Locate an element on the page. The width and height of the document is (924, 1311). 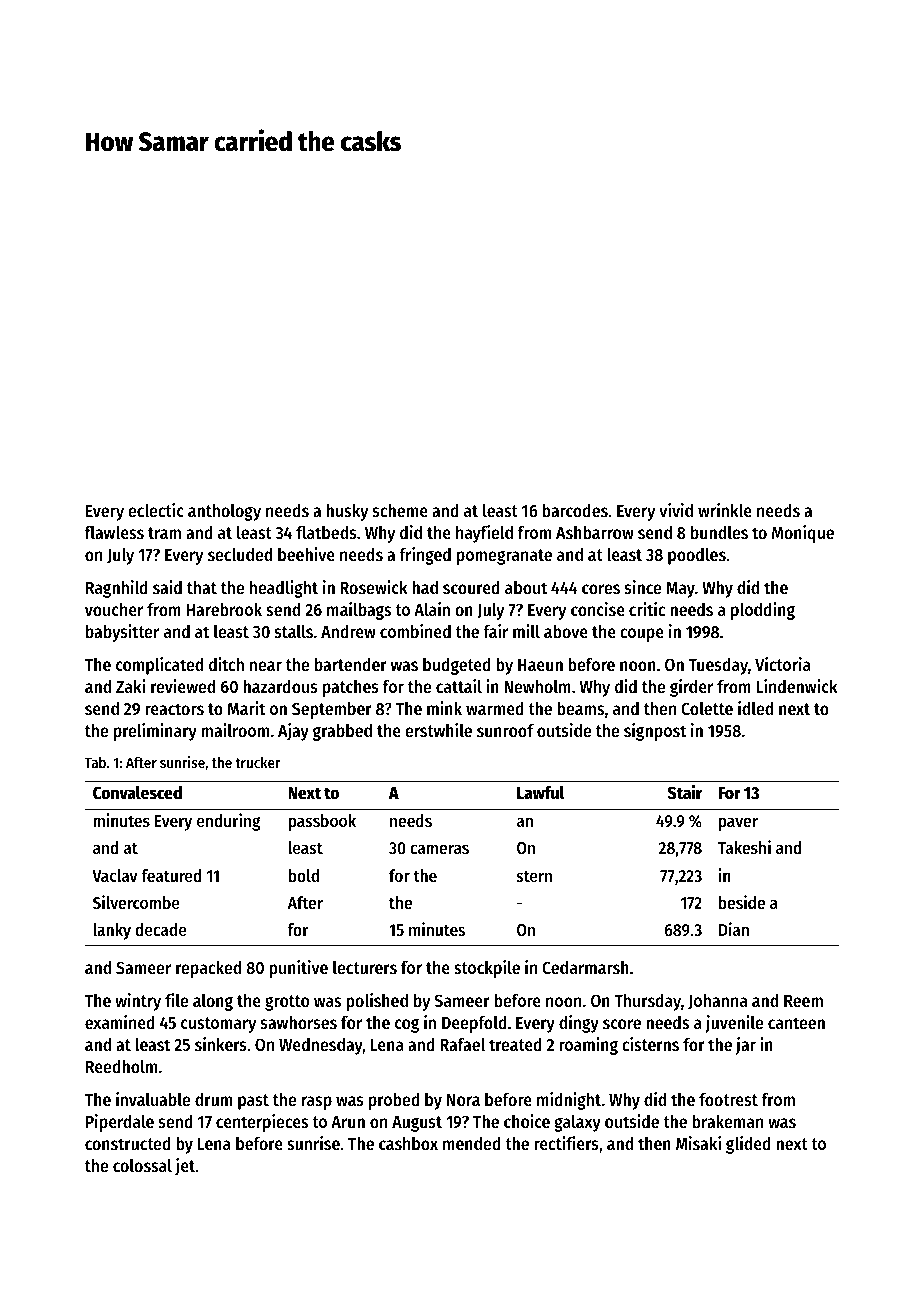
Takeshi is located at coordinates (744, 847).
